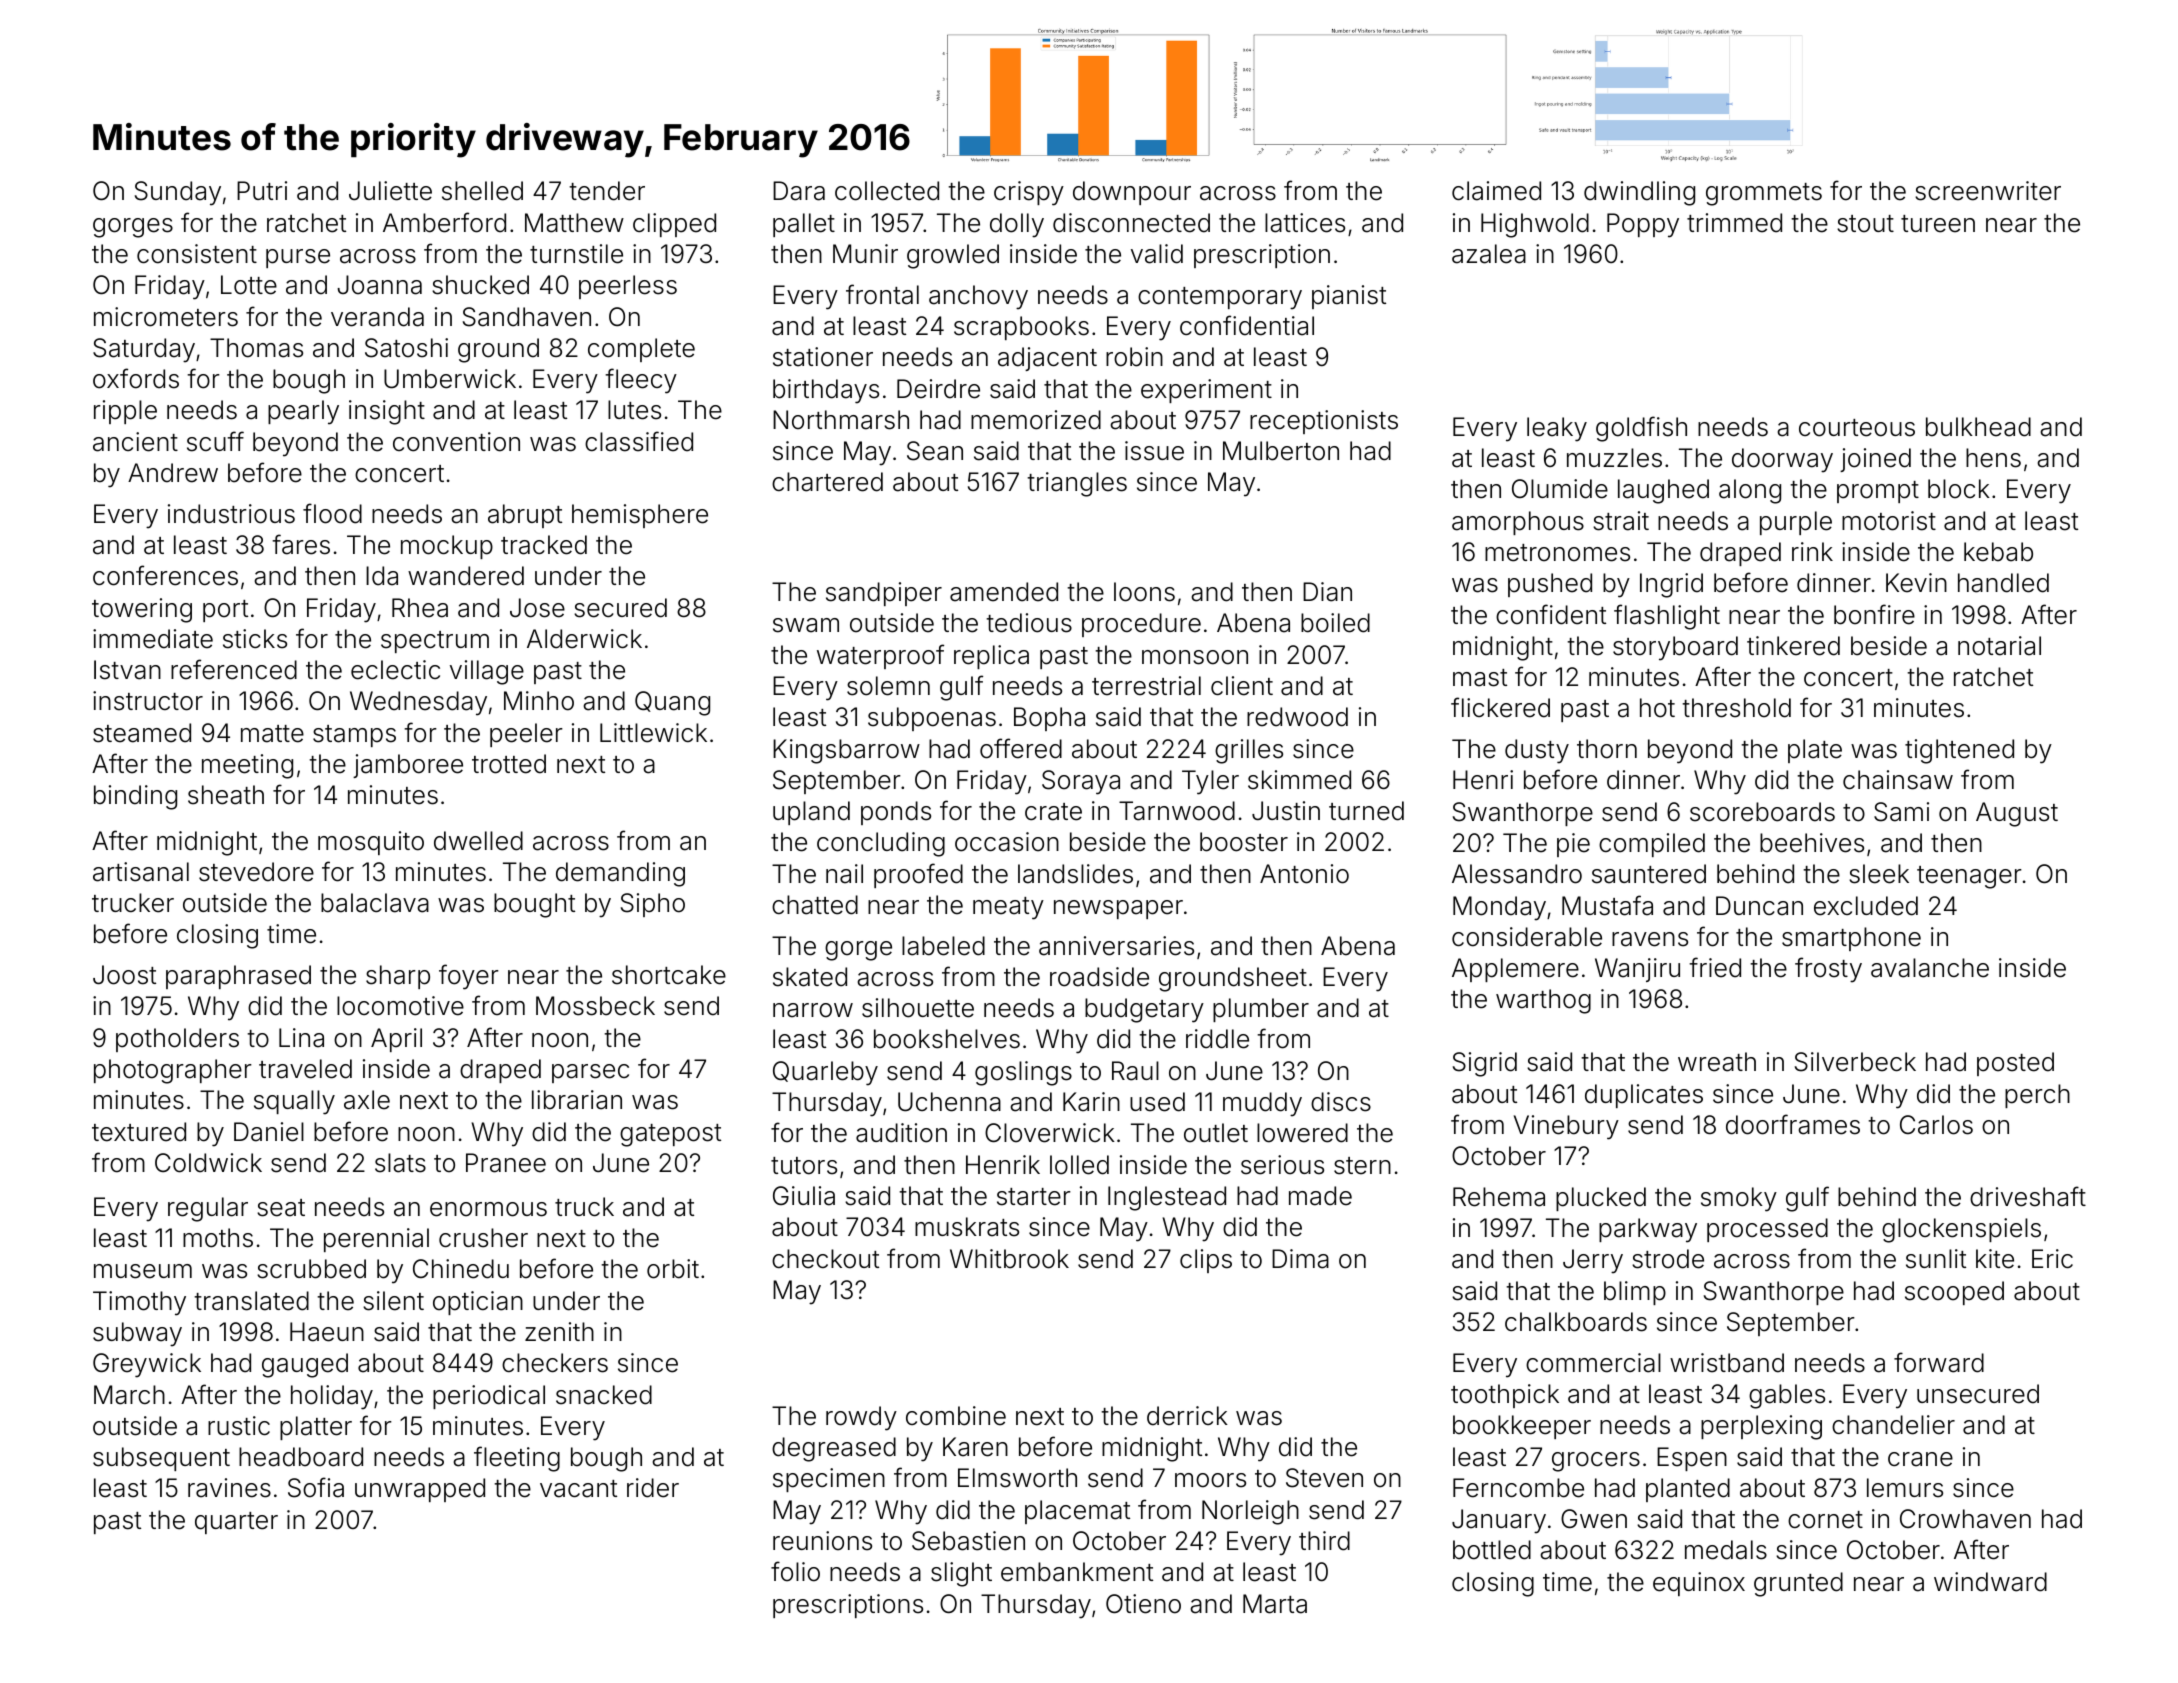  Describe the element at coordinates (262, 190) in the screenshot. I see `Putri` at that location.
